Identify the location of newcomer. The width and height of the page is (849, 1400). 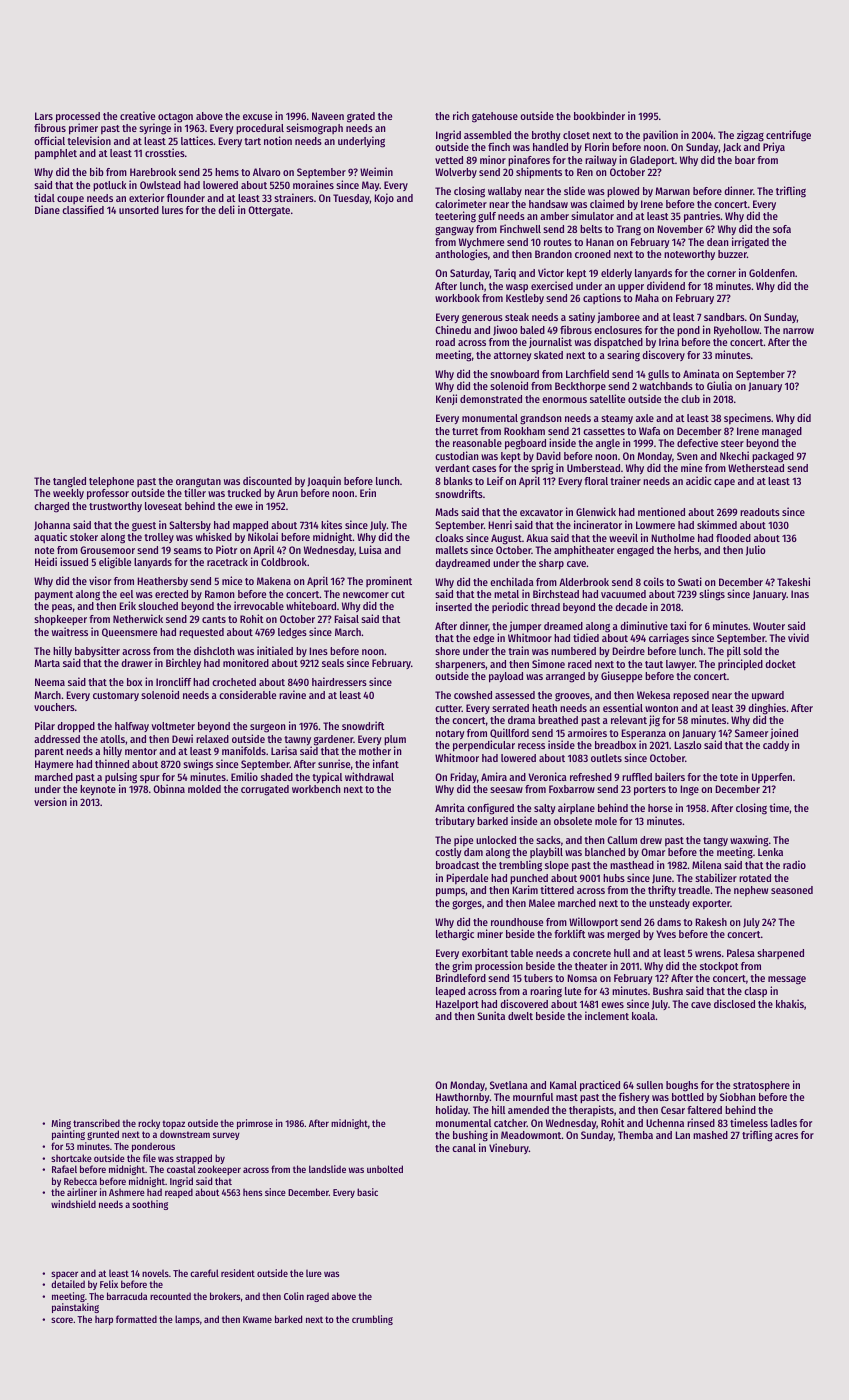
(366, 595).
